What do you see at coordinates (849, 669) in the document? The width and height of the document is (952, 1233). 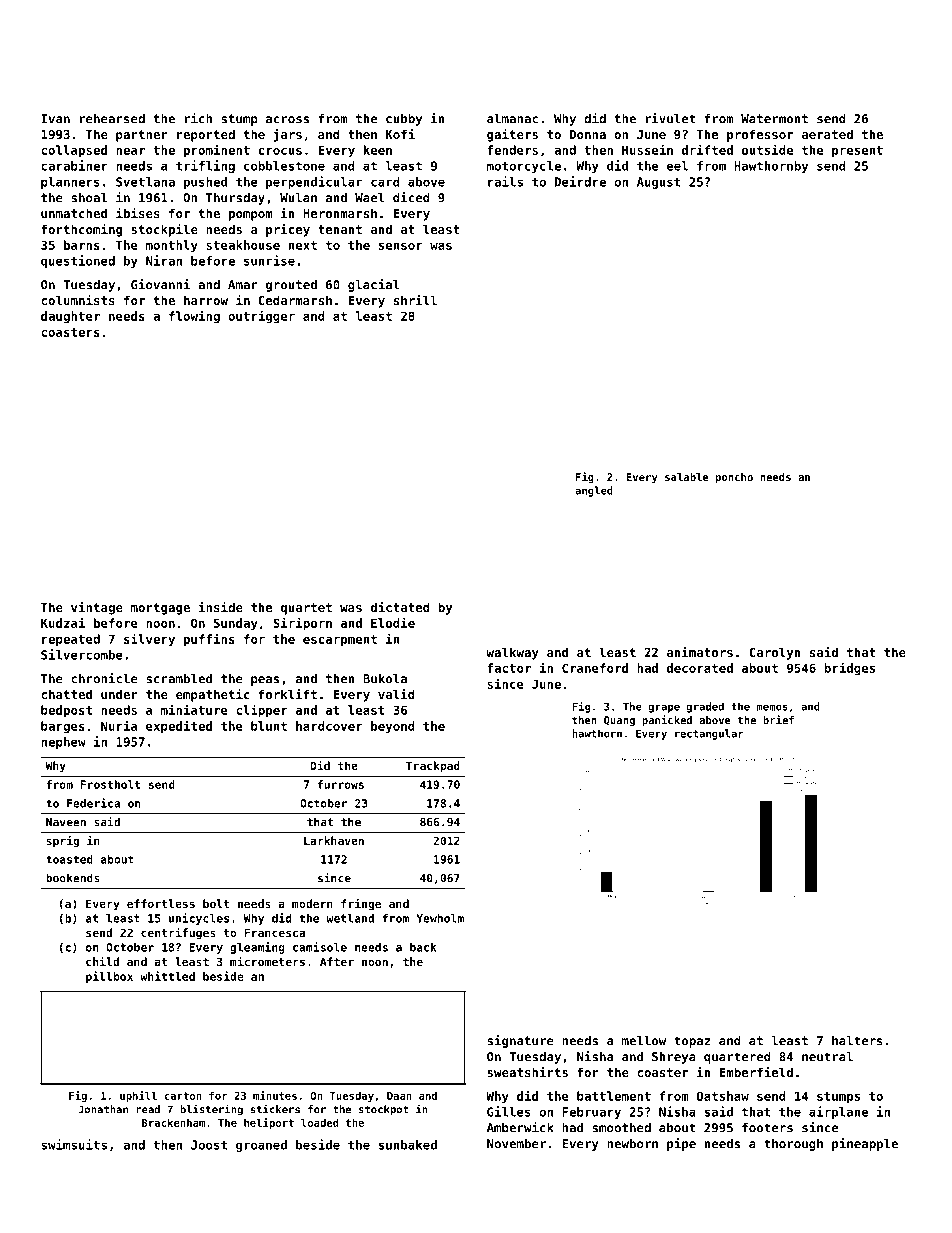 I see `bridges` at bounding box center [849, 669].
